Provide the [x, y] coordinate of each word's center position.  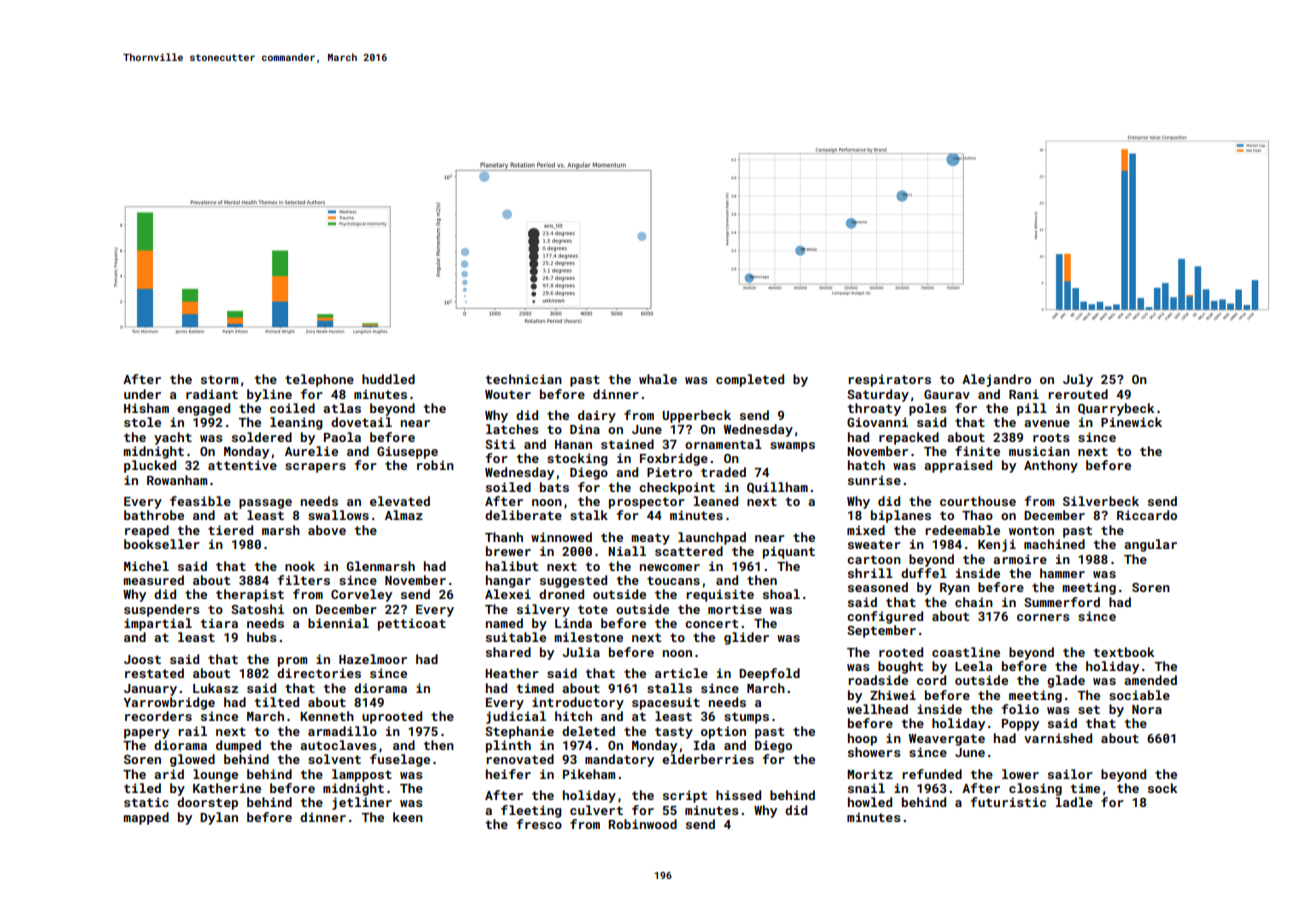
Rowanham [177, 480]
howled [870, 802]
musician [1039, 451]
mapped [146, 818]
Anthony [1051, 466]
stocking [577, 459]
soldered [262, 437]
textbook [1124, 652]
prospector [647, 503]
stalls [669, 688]
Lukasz [215, 688]
